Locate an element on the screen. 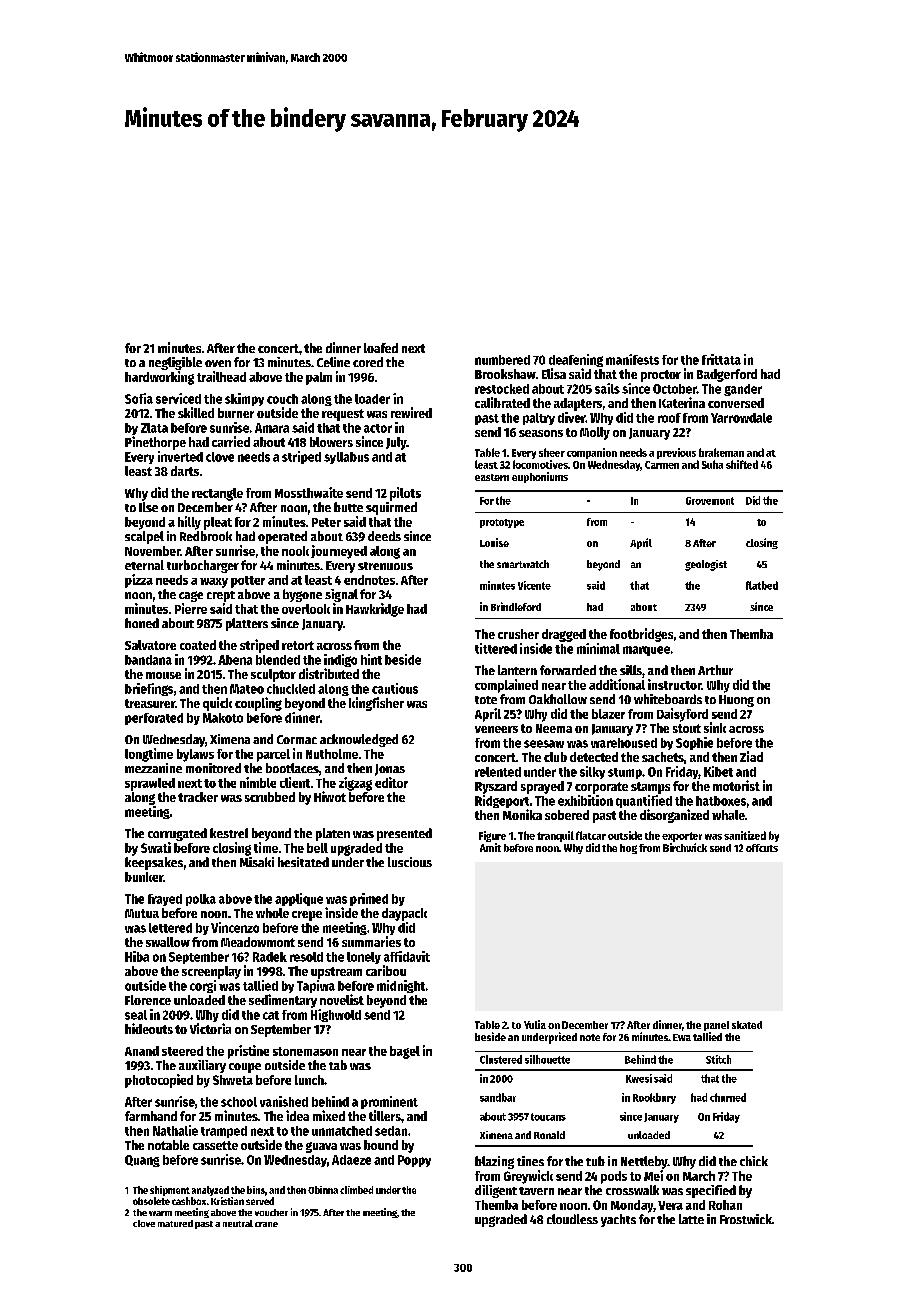 The image size is (908, 1316). neutral is located at coordinates (238, 1223).
